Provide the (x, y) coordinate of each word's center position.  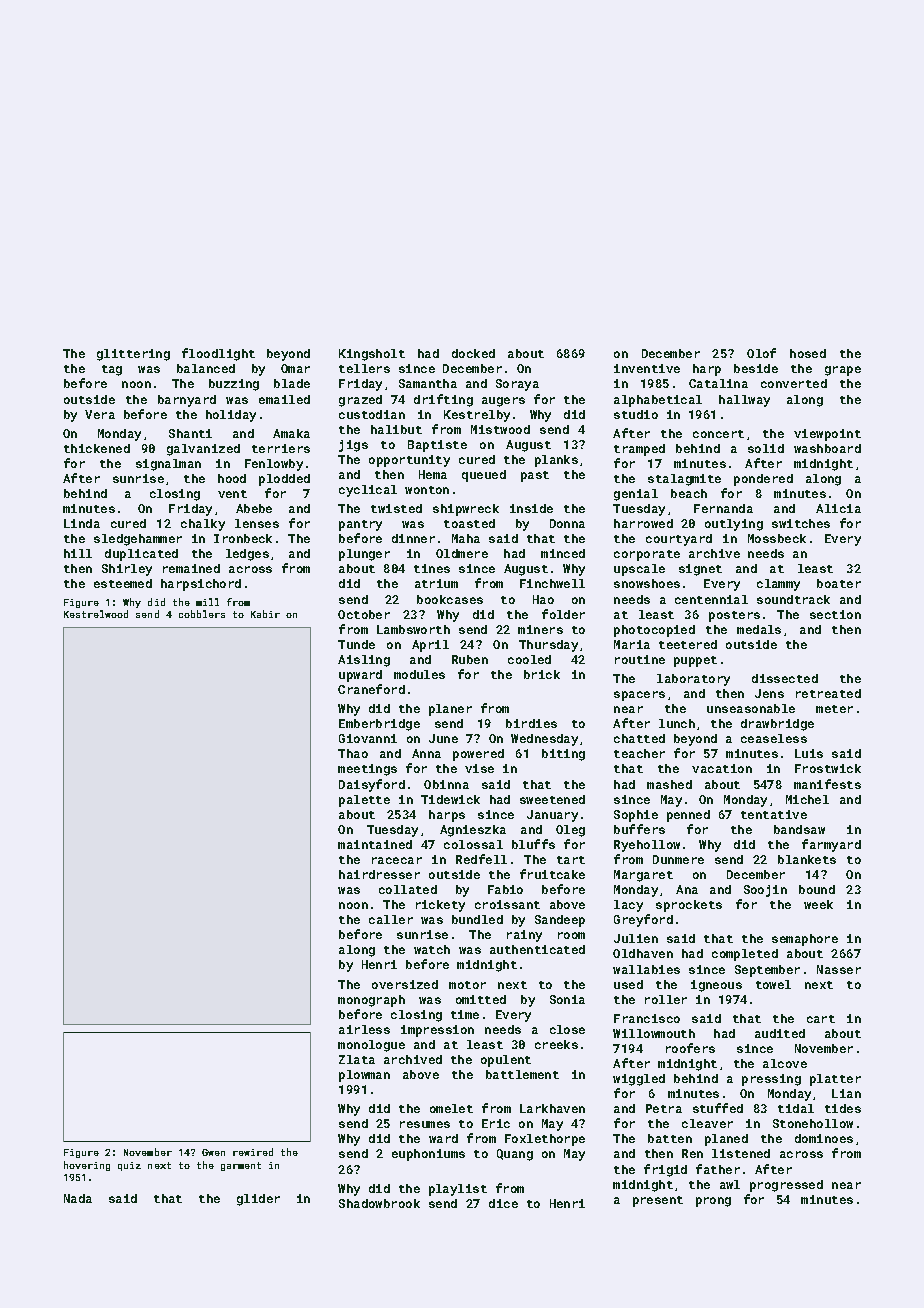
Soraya (517, 385)
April (430, 646)
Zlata (357, 1059)
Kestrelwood (96, 614)
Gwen (213, 1152)
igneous (716, 986)
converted (794, 383)
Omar (295, 368)
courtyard (679, 540)
